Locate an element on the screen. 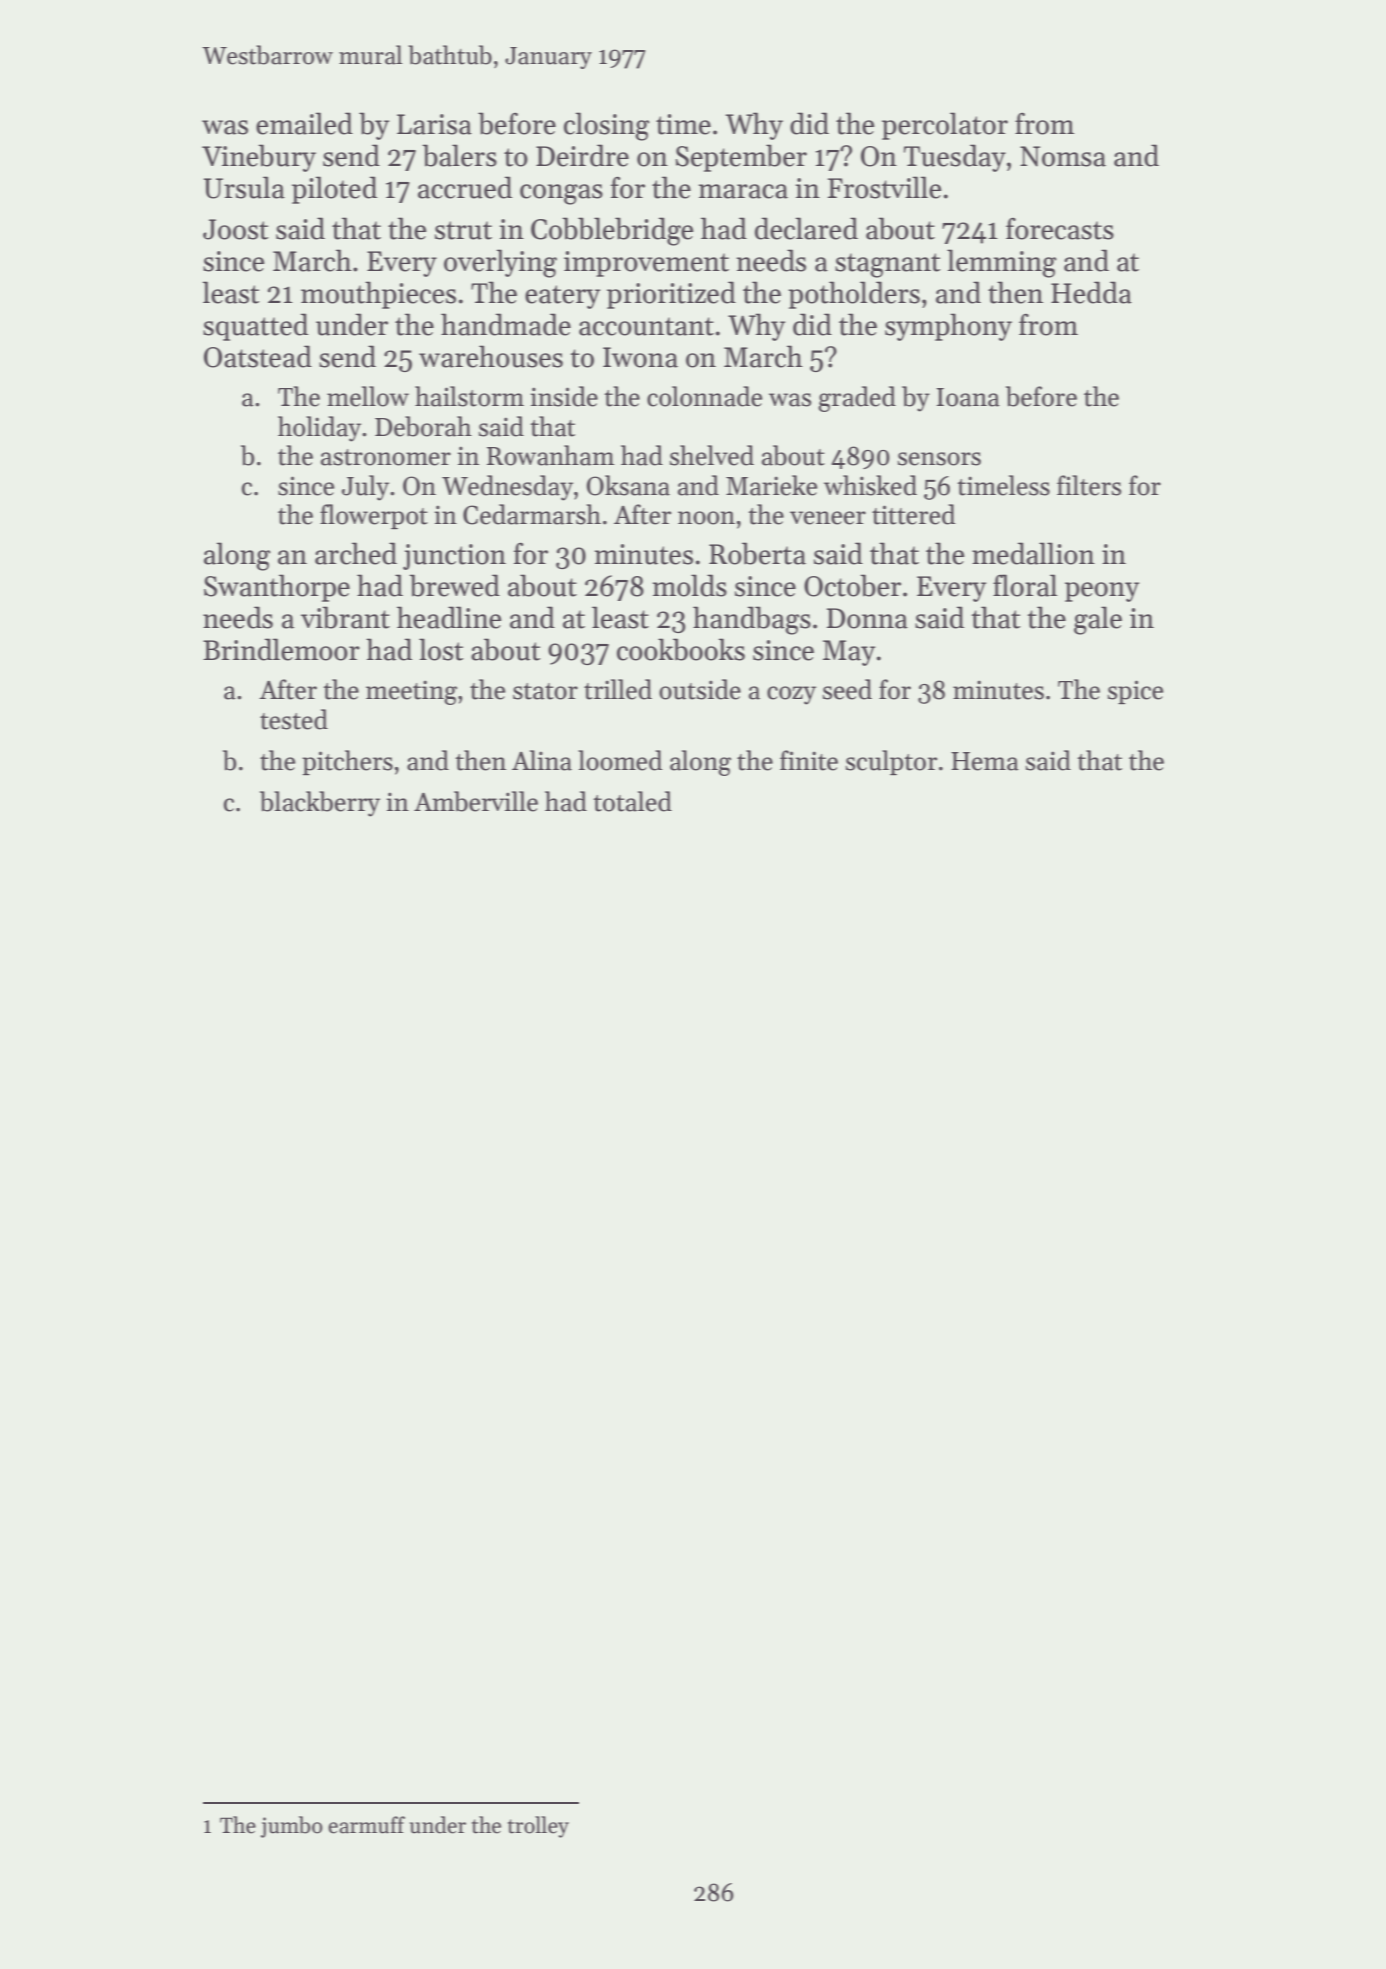  trolley is located at coordinates (538, 1827).
